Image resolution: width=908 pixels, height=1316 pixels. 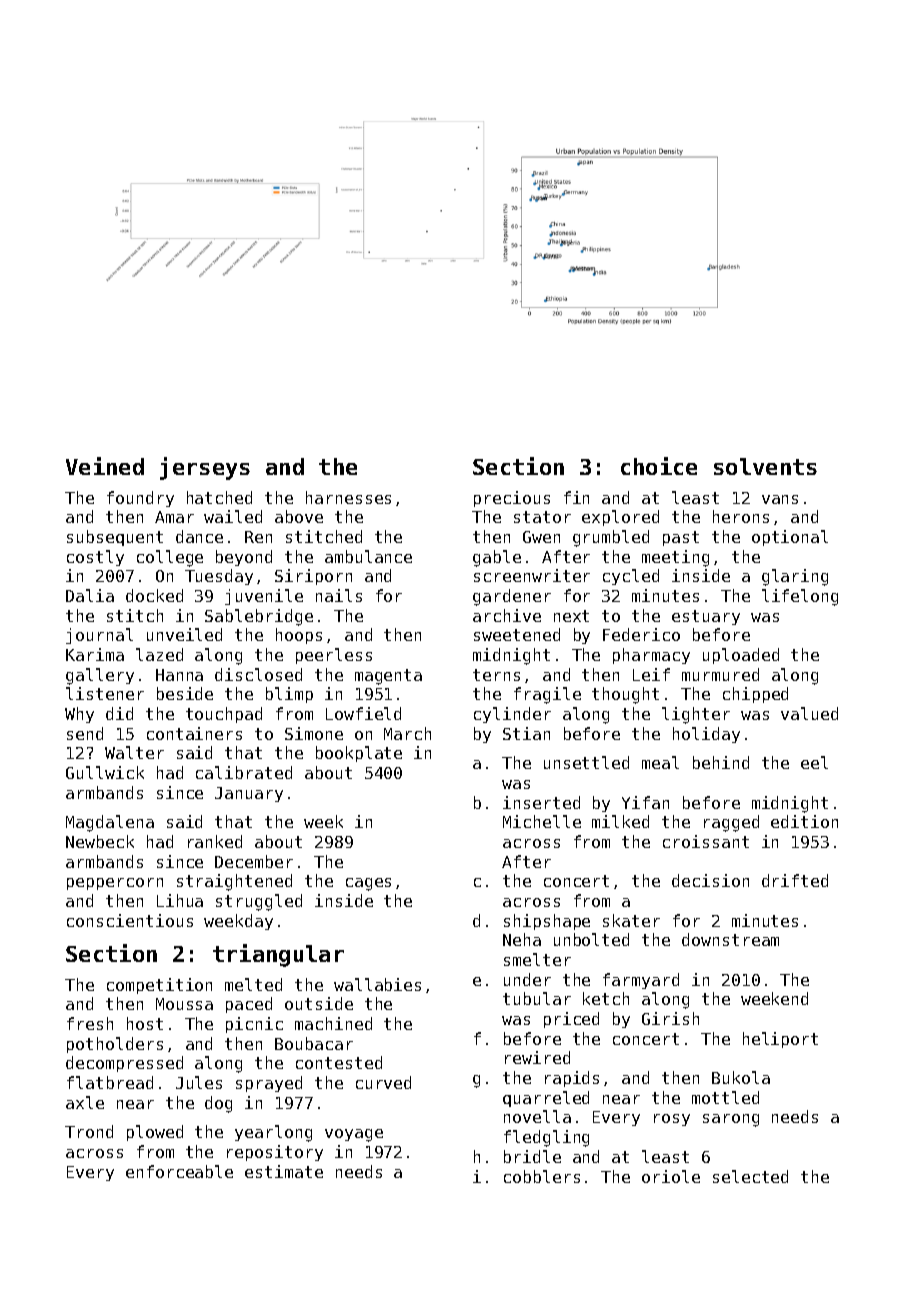 I want to click on Veined, so click(x=105, y=466).
